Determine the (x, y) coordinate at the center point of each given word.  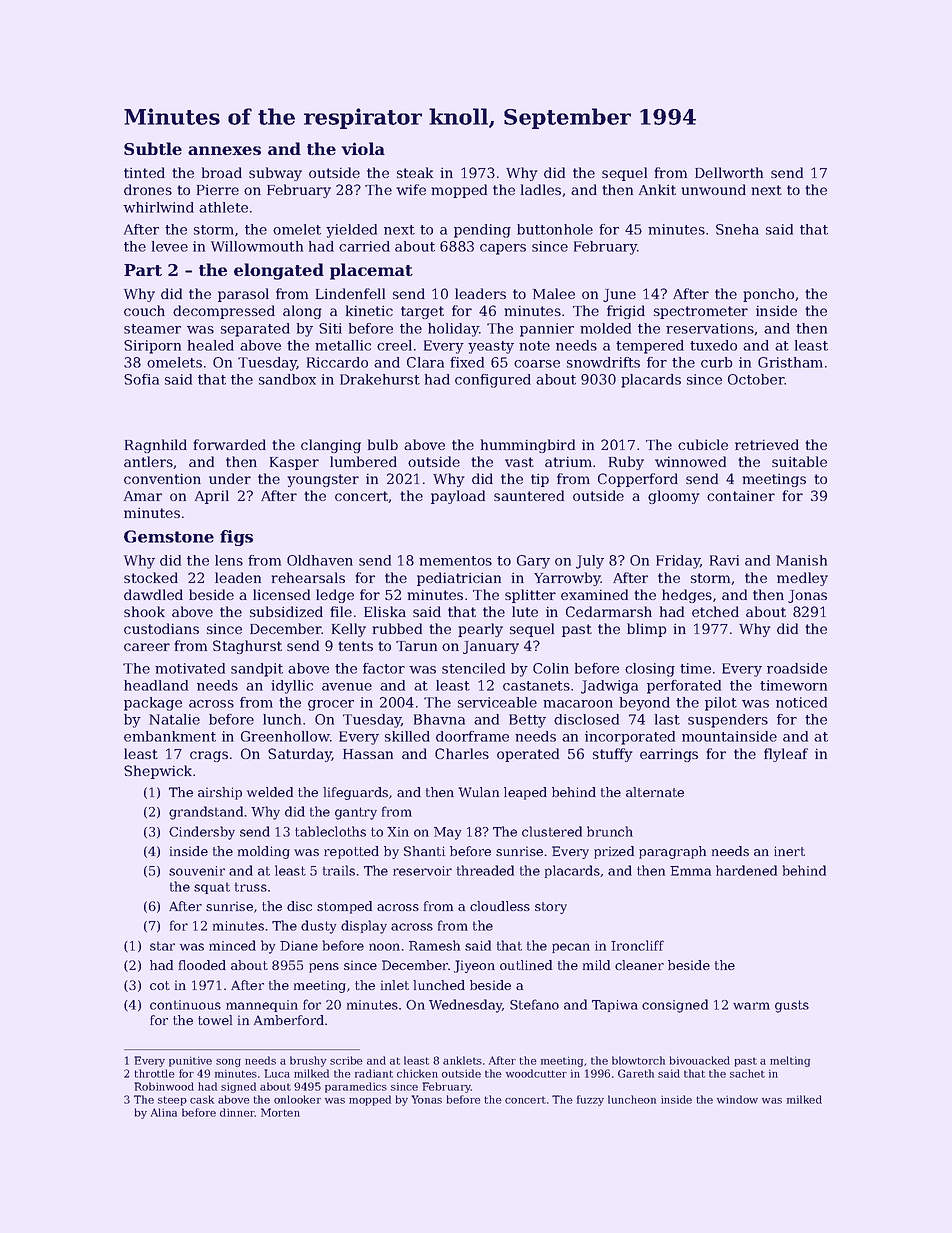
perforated (684, 687)
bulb (383, 444)
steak (415, 172)
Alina (164, 1112)
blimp (647, 630)
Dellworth (729, 172)
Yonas (426, 1099)
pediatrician (459, 579)
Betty (527, 721)
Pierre (218, 189)
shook (144, 611)
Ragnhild (156, 446)
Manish (801, 560)
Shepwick (158, 772)
